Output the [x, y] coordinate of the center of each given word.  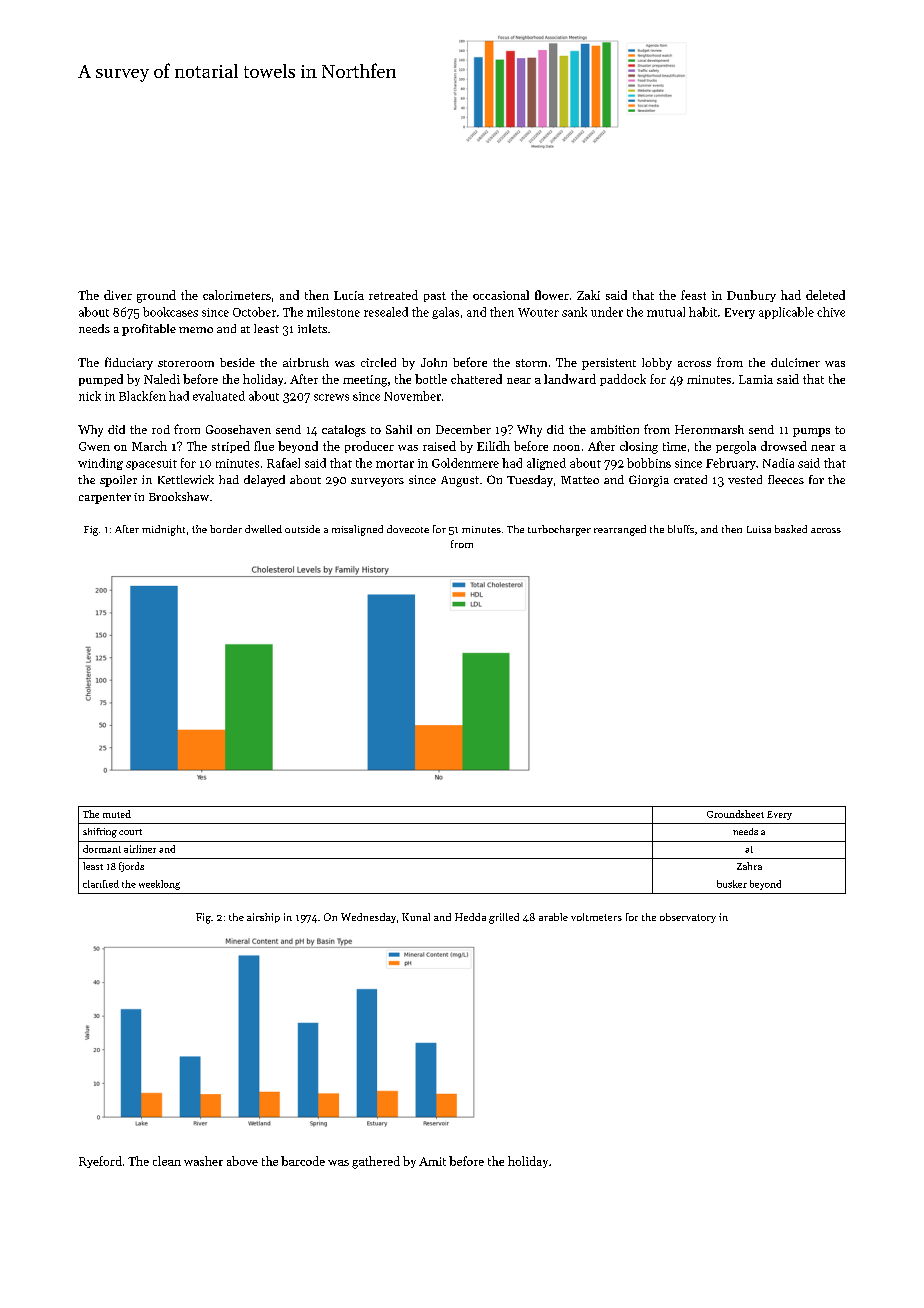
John [434, 362]
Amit [432, 1161]
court [130, 832]
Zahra [749, 866]
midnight [163, 530]
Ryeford [100, 1162]
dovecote [408, 529]
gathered [376, 1162]
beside [237, 362]
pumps [811, 432]
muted [117, 814]
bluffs [681, 529]
